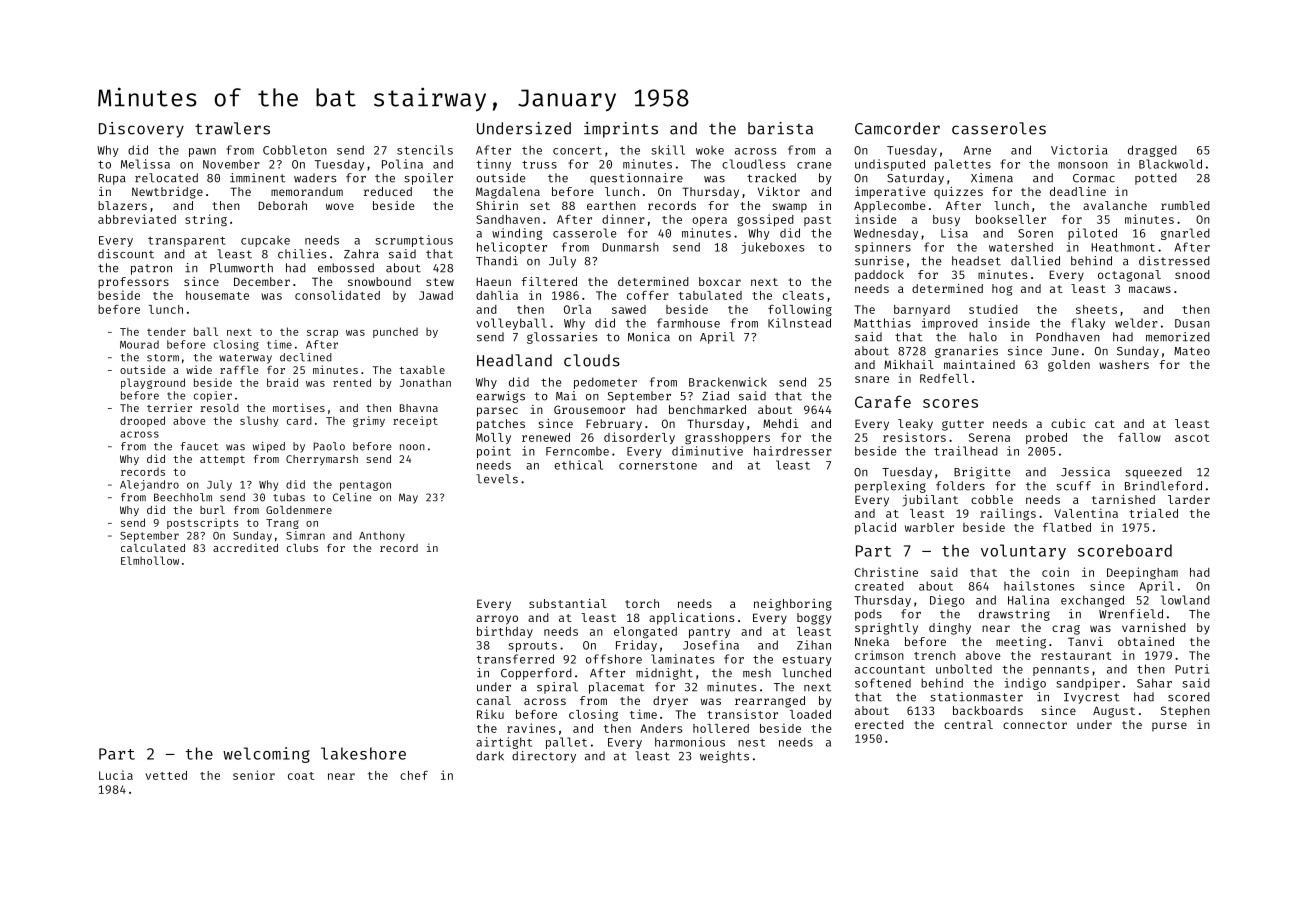  I want to click on consolidated, so click(337, 295).
